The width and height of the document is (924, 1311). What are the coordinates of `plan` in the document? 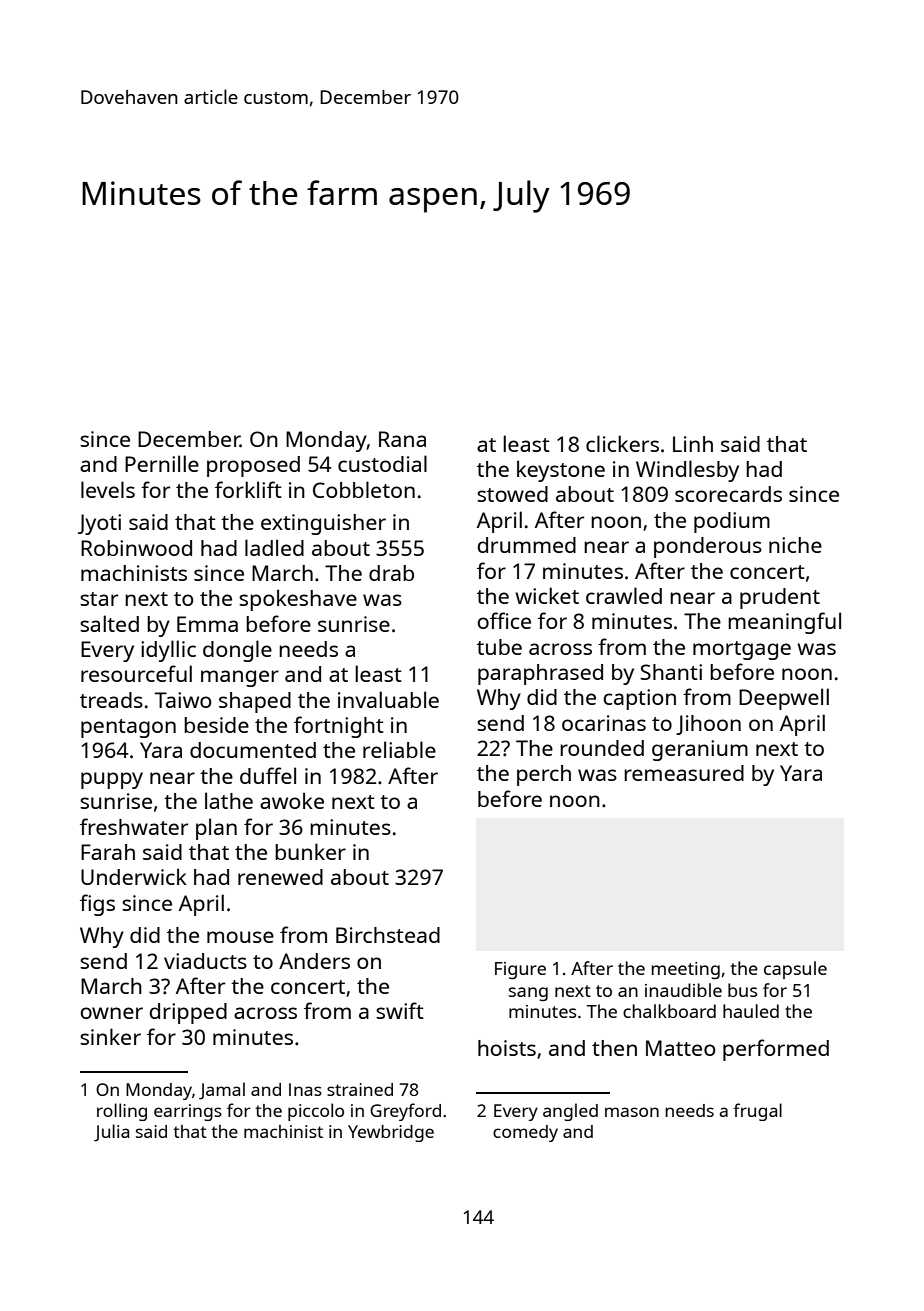 It's located at (216, 829).
